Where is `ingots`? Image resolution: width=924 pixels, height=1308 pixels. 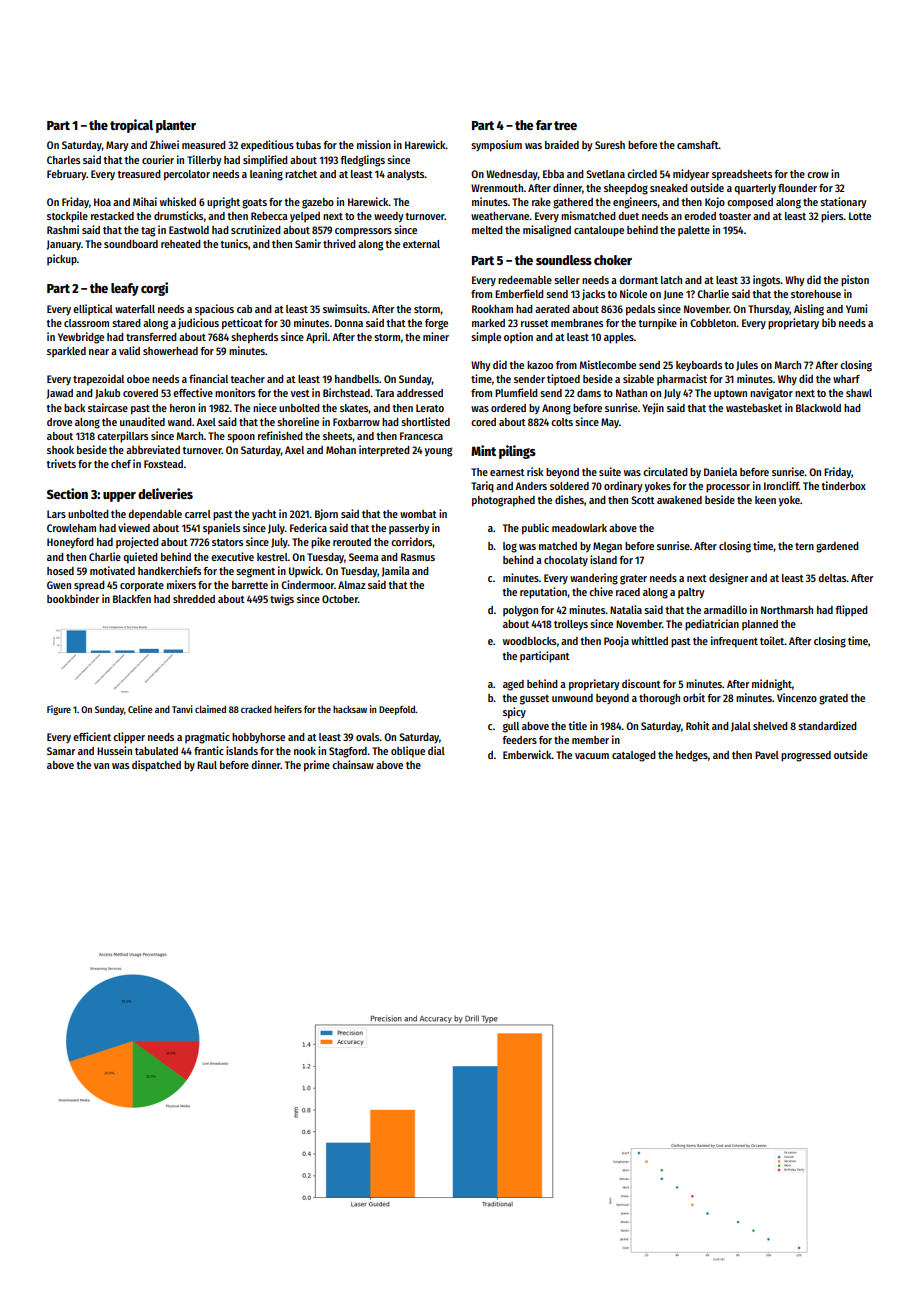 ingots is located at coordinates (767, 281).
